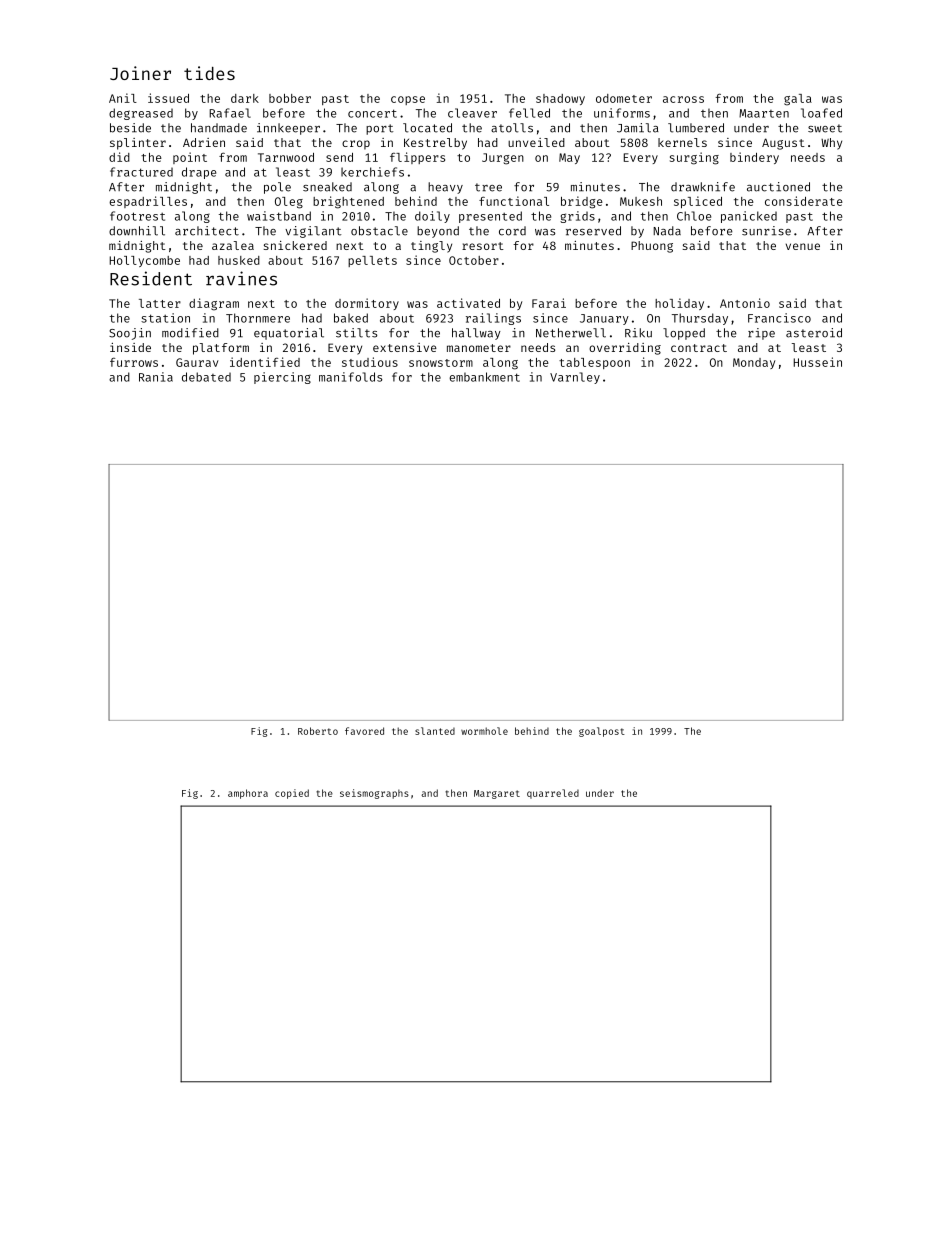 The width and height of the screenshot is (952, 1233). I want to click on Thursday, so click(700, 319).
